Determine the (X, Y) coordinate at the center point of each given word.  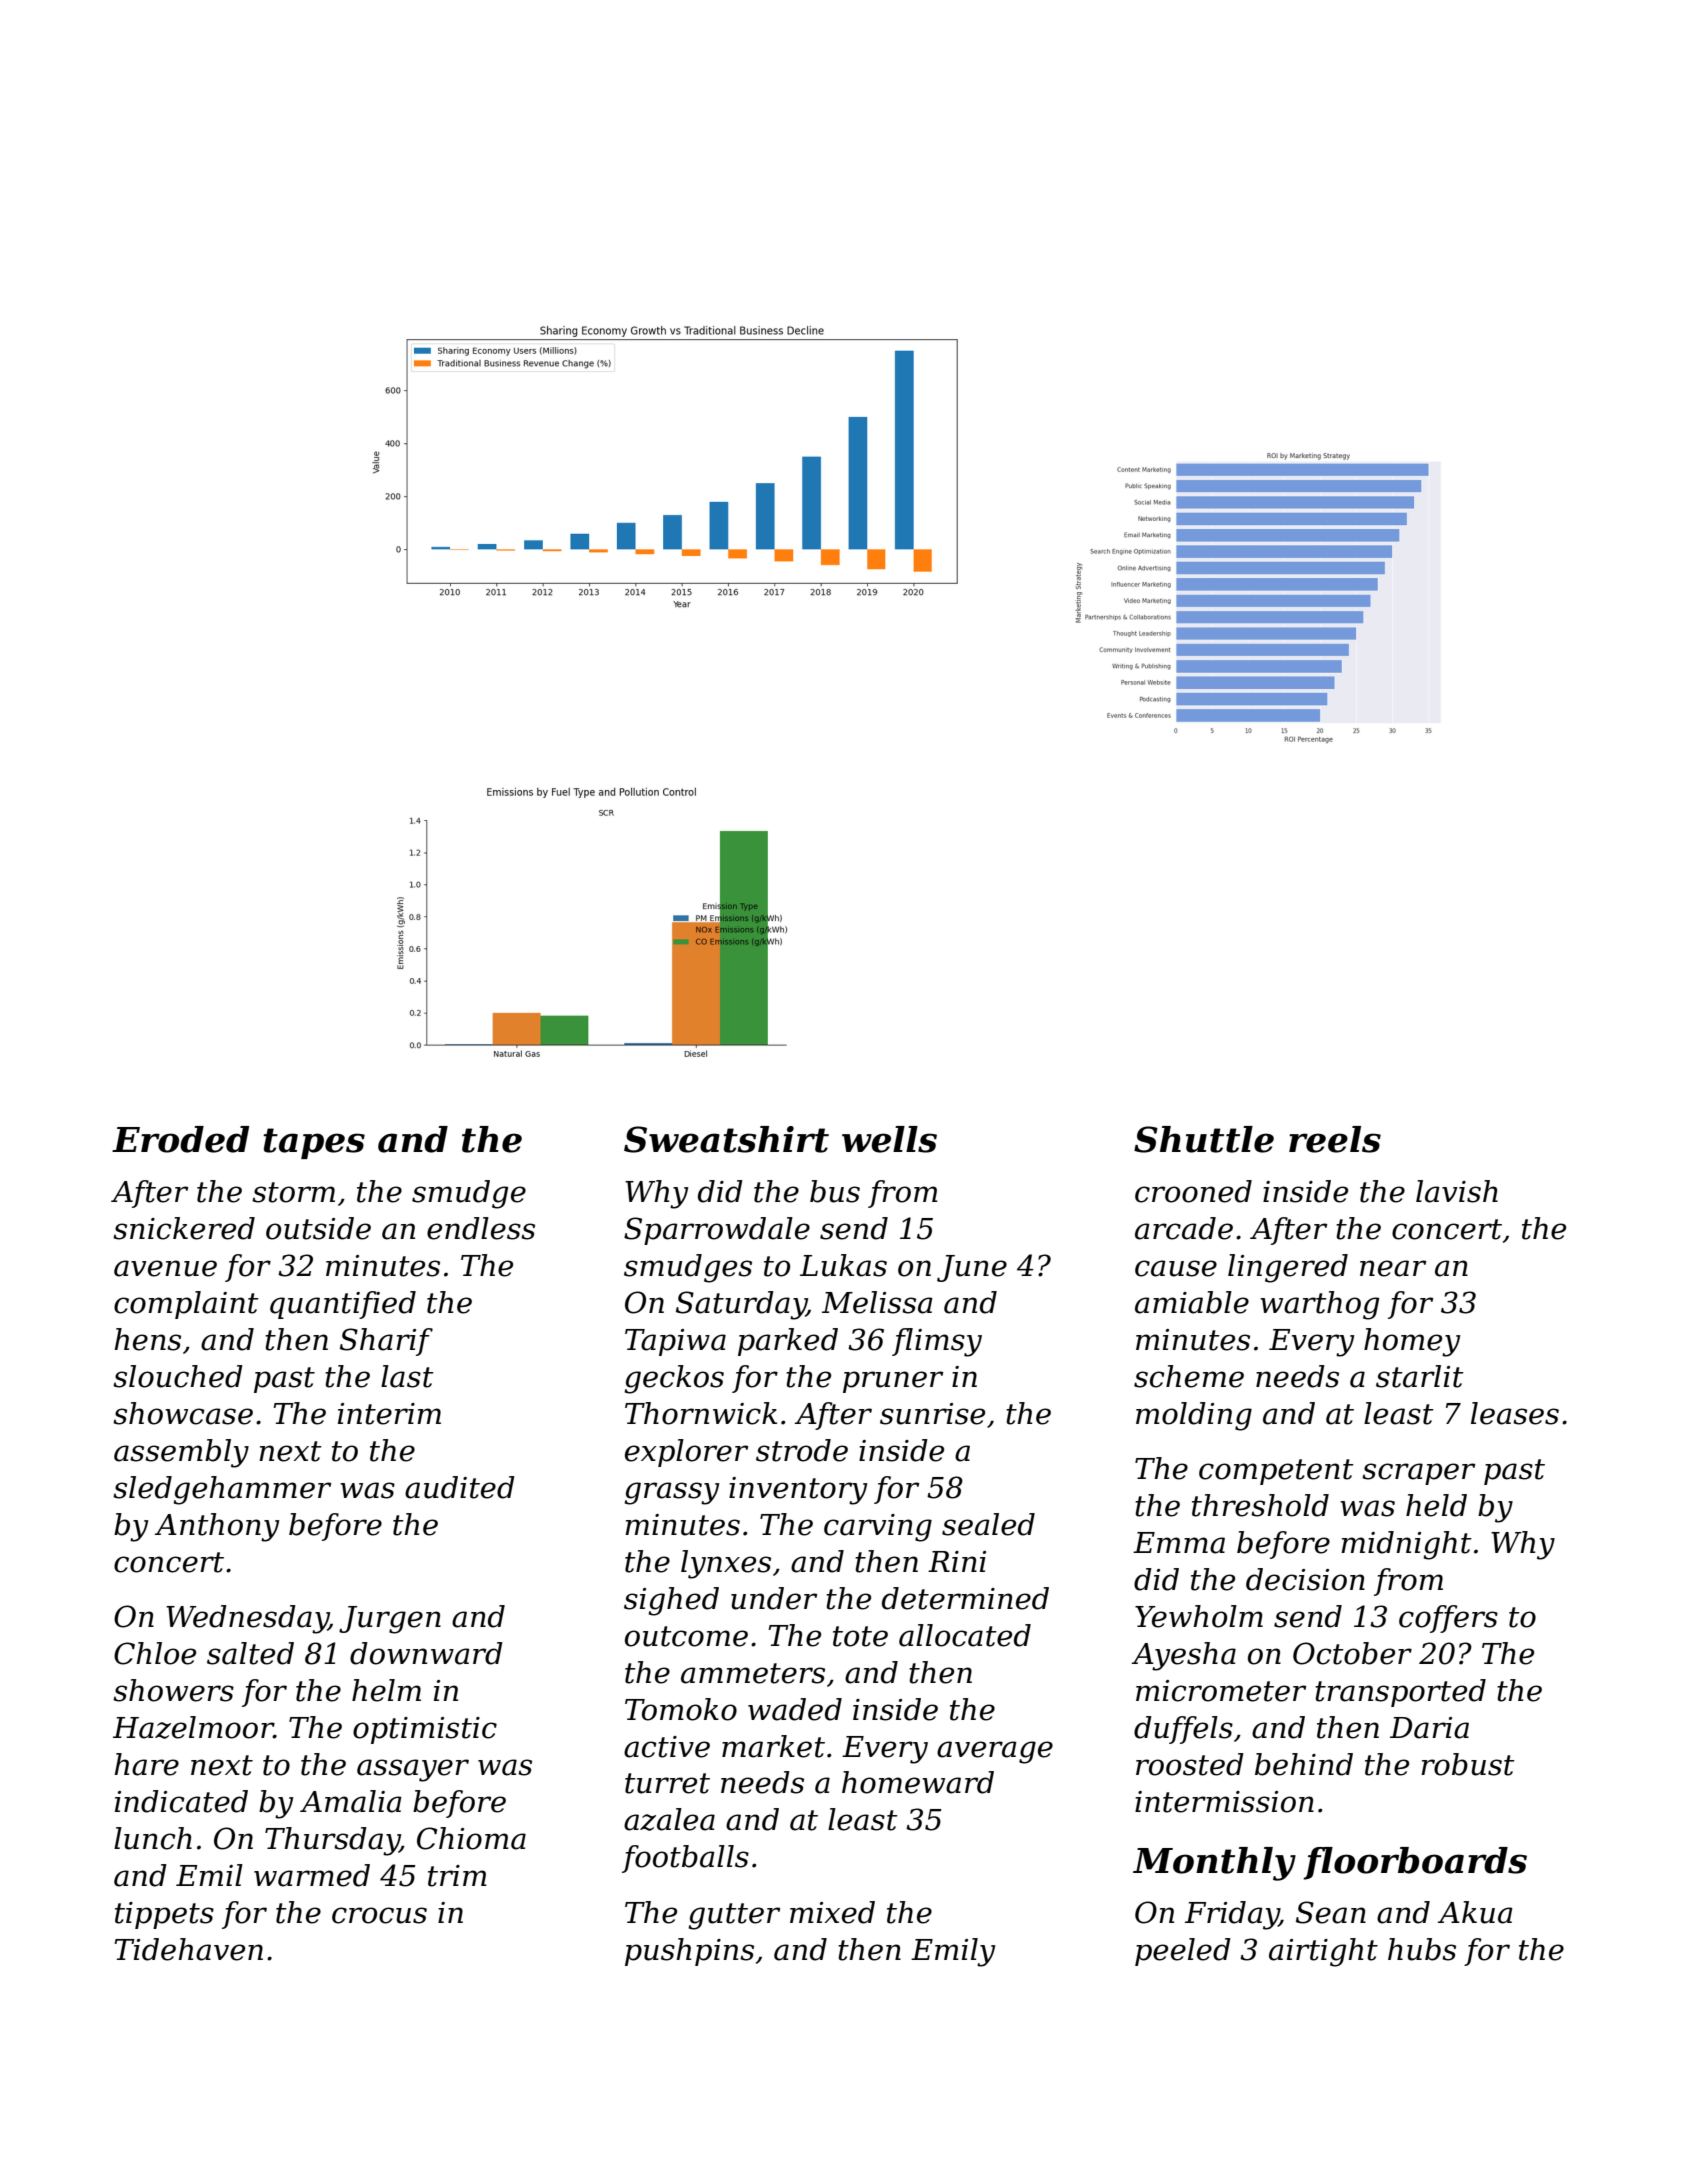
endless (481, 1228)
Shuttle (1204, 1139)
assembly (181, 1453)
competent (1276, 1472)
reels (1335, 1139)
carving (878, 1528)
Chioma (471, 1838)
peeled (1183, 1952)
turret (667, 1783)
